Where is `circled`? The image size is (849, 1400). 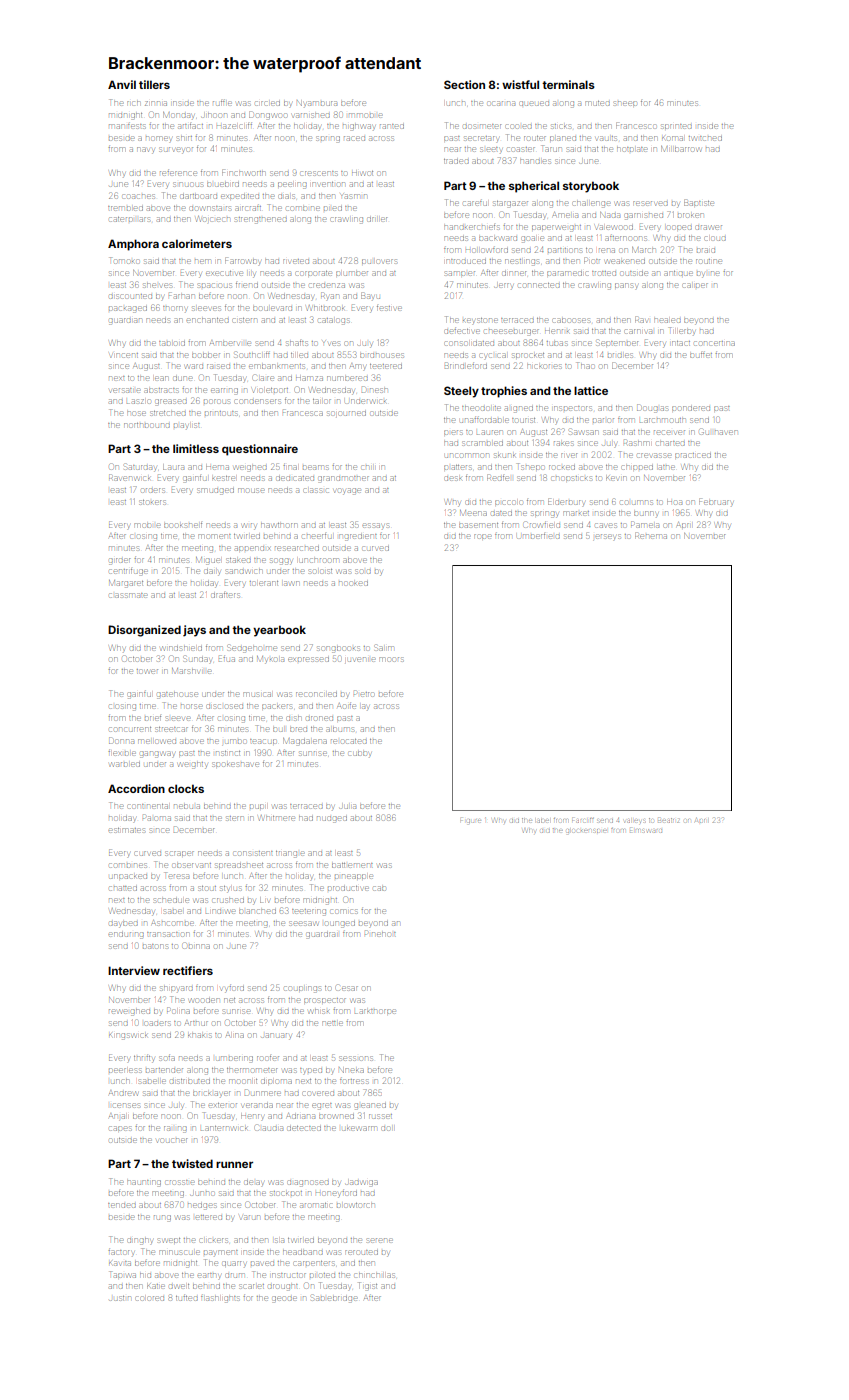
circled is located at coordinates (267, 103).
